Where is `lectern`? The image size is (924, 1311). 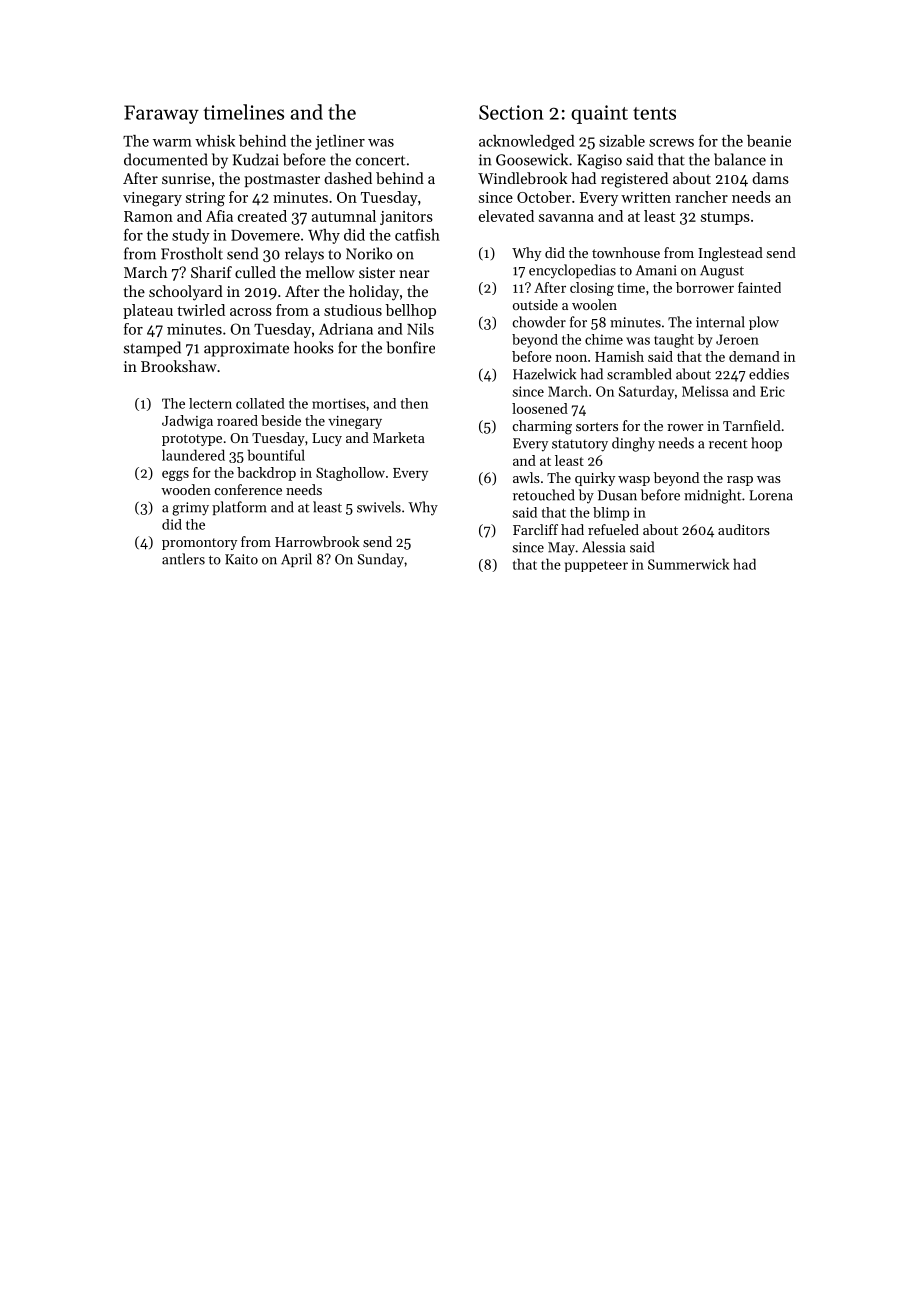 lectern is located at coordinates (210, 403).
